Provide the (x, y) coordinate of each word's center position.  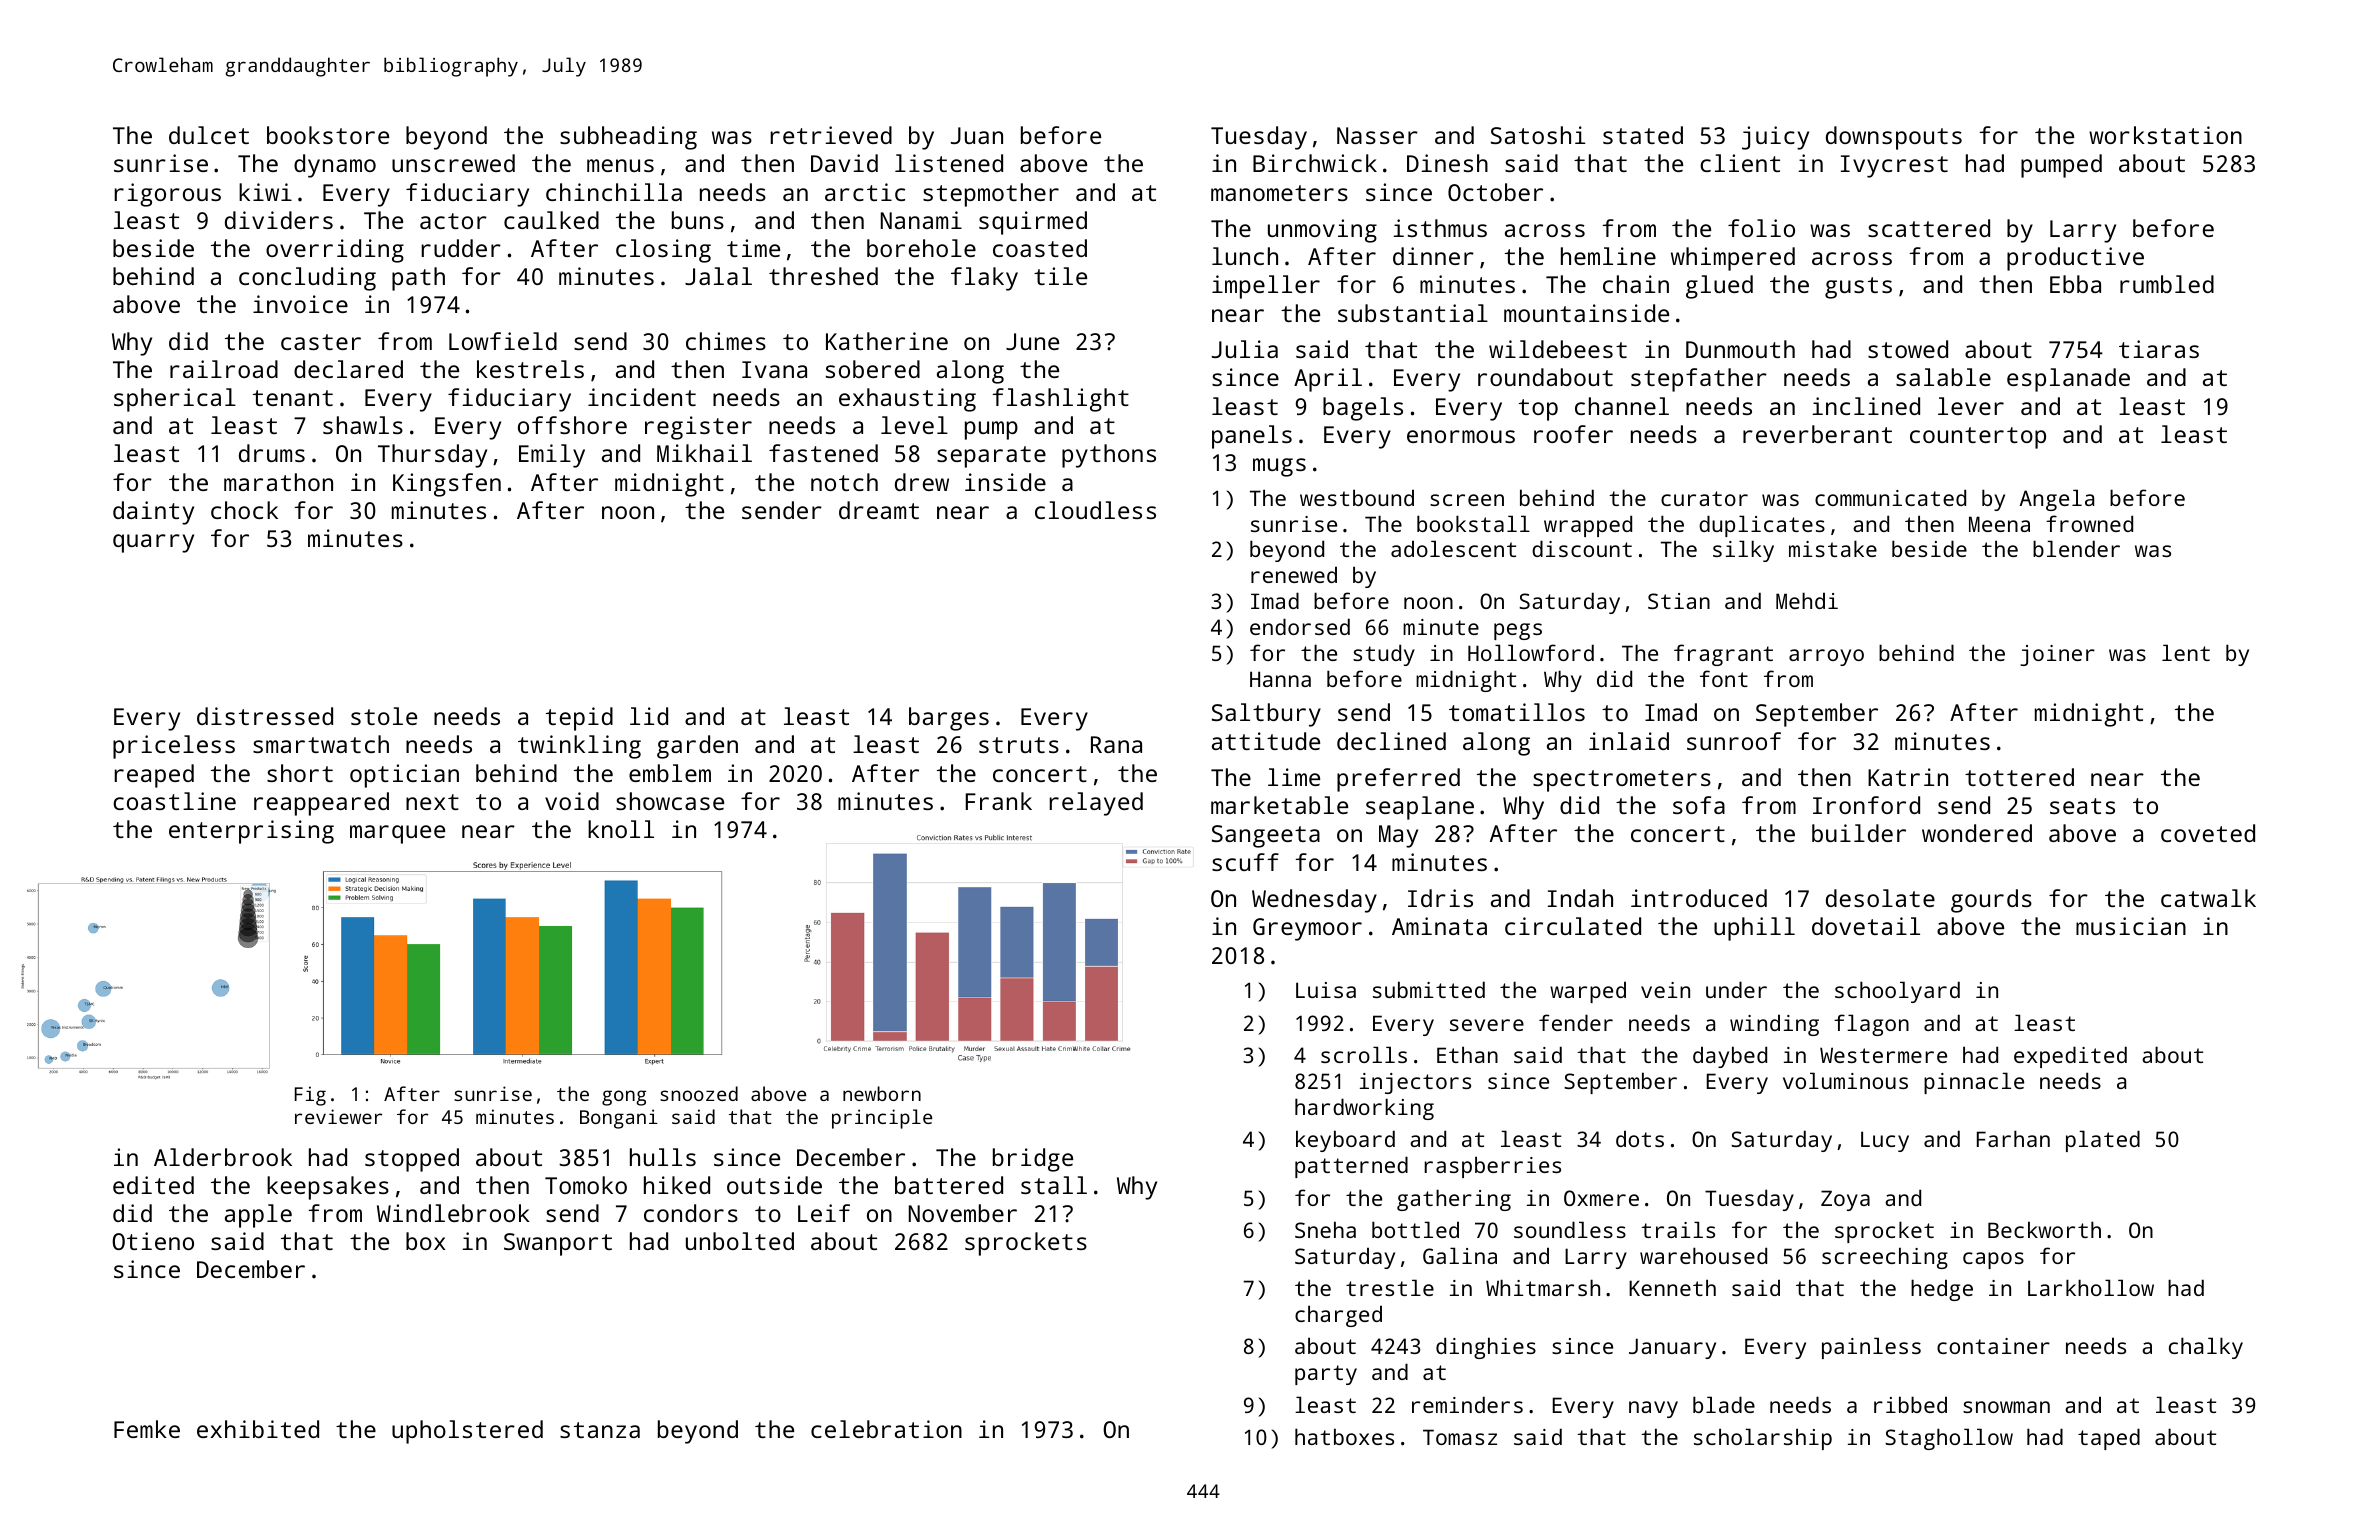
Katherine (887, 341)
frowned (2089, 523)
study (1384, 655)
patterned (1351, 1167)
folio (1761, 228)
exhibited (258, 1429)
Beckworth (2044, 1229)
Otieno (153, 1241)
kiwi (265, 192)
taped (2109, 1439)
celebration (886, 1429)
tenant (293, 398)
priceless (174, 747)
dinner (1433, 256)
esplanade (2068, 380)
